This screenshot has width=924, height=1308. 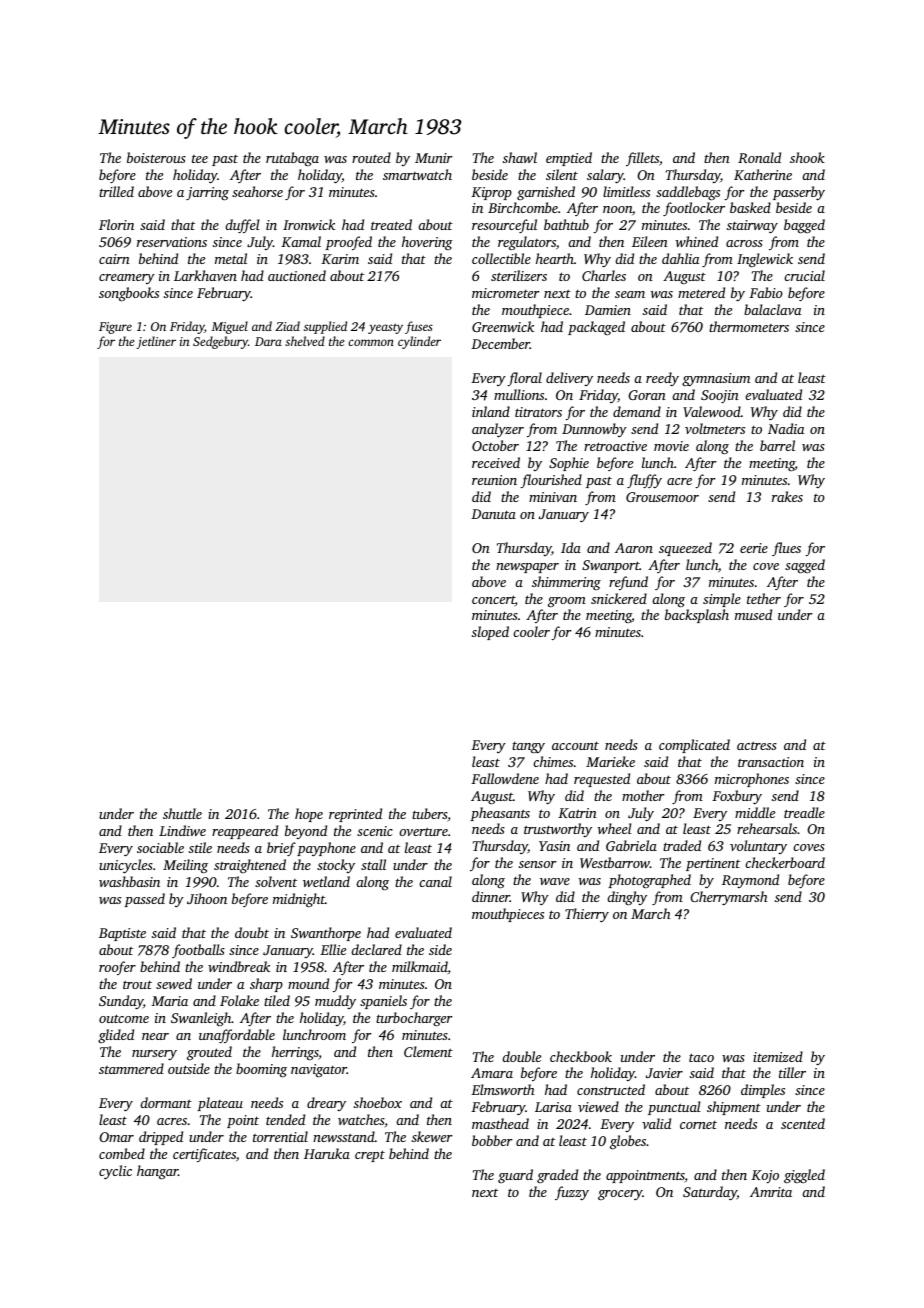 I want to click on Sedgebury, so click(x=220, y=342).
